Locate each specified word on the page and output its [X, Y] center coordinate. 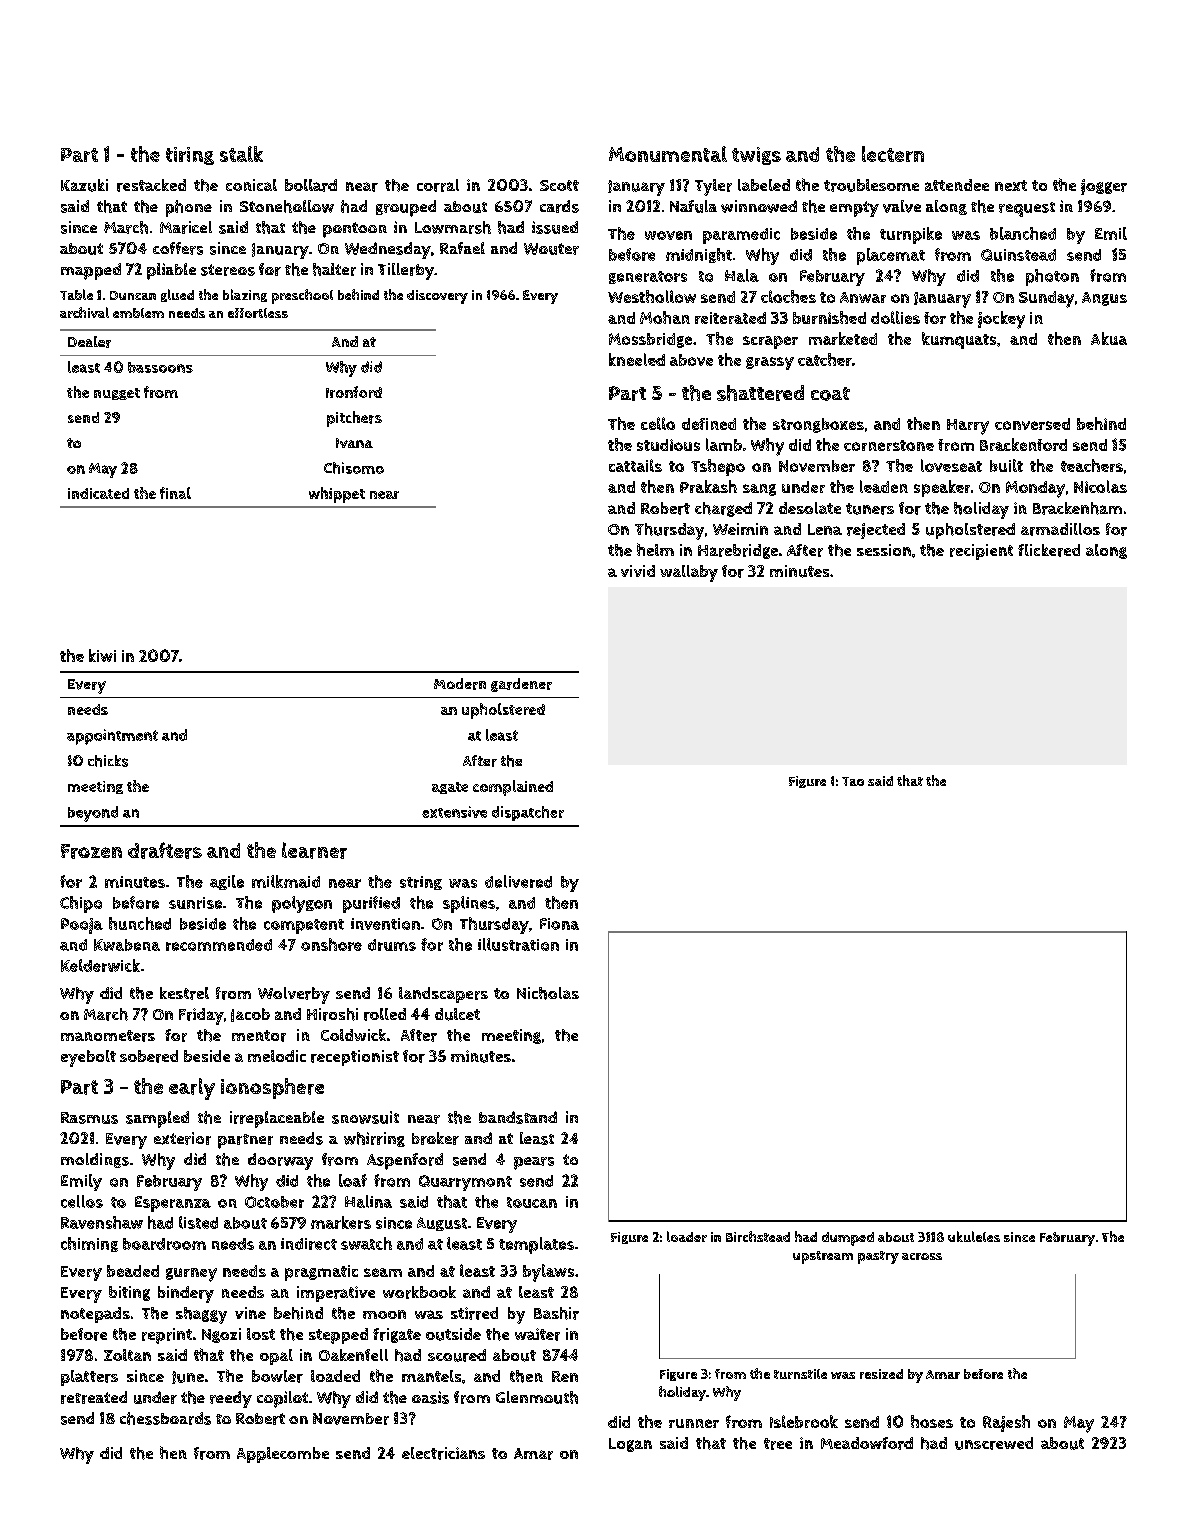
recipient [981, 552]
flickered [1049, 550]
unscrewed [994, 1443]
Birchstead [758, 1236]
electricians [443, 1453]
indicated [98, 493]
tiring [190, 156]
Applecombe [283, 1455]
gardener [521, 685]
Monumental [668, 154]
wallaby [689, 573]
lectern [893, 154]
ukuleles [974, 1236]
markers [341, 1222]
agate [450, 788]
